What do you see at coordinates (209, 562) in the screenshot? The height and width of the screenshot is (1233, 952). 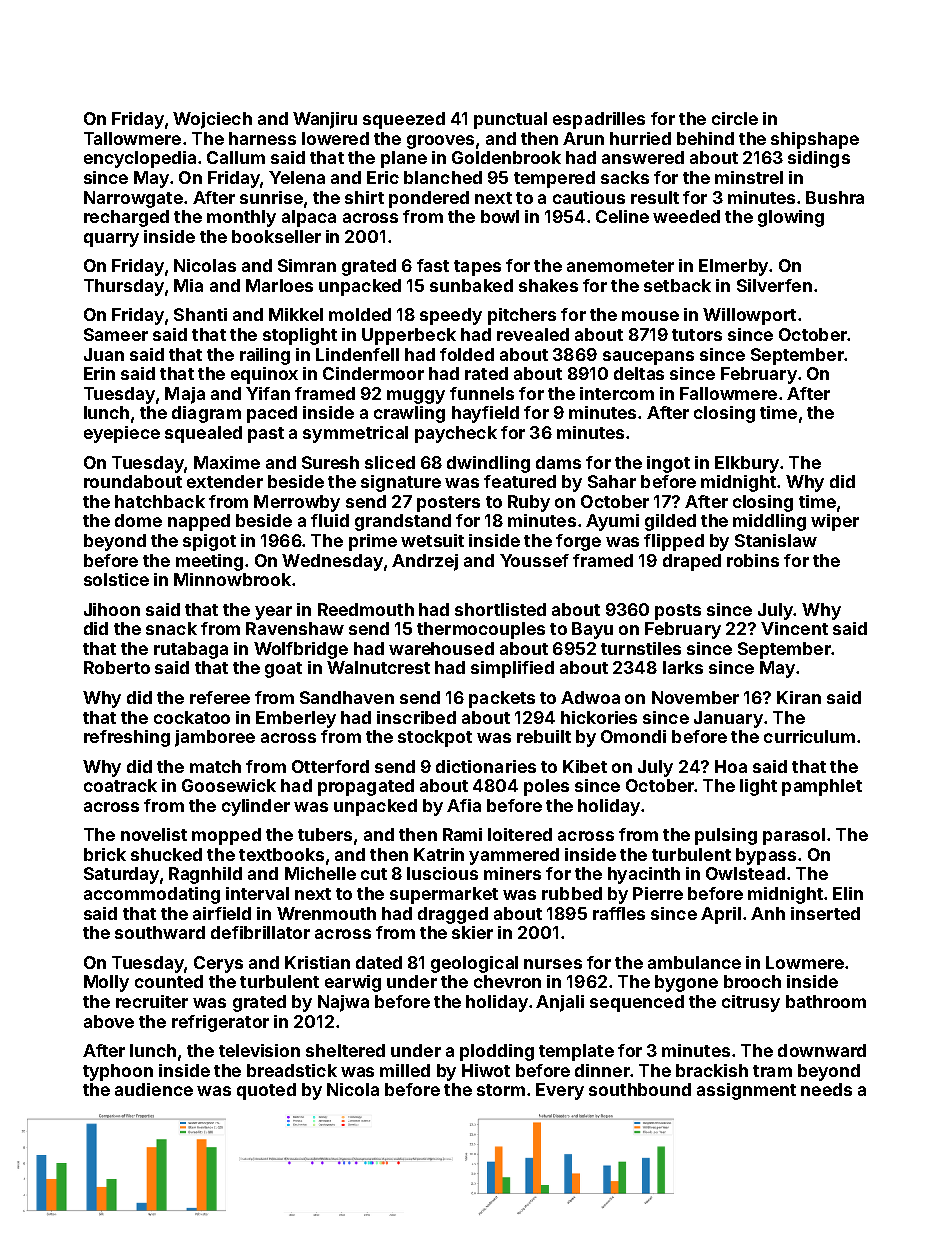 I see `meeting` at bounding box center [209, 562].
